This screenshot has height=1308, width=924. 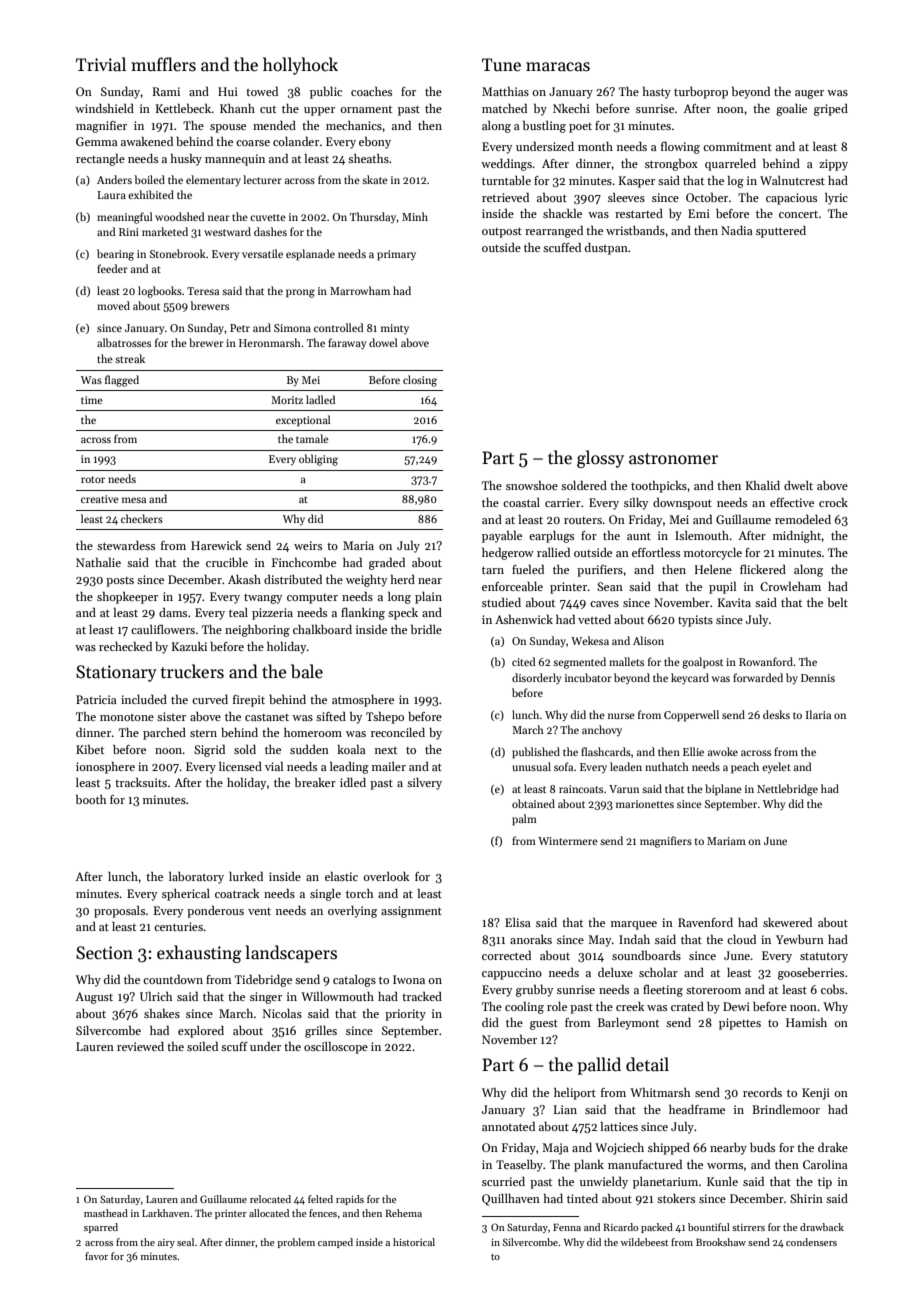 What do you see at coordinates (701, 93) in the screenshot?
I see `turboprop` at bounding box center [701, 93].
